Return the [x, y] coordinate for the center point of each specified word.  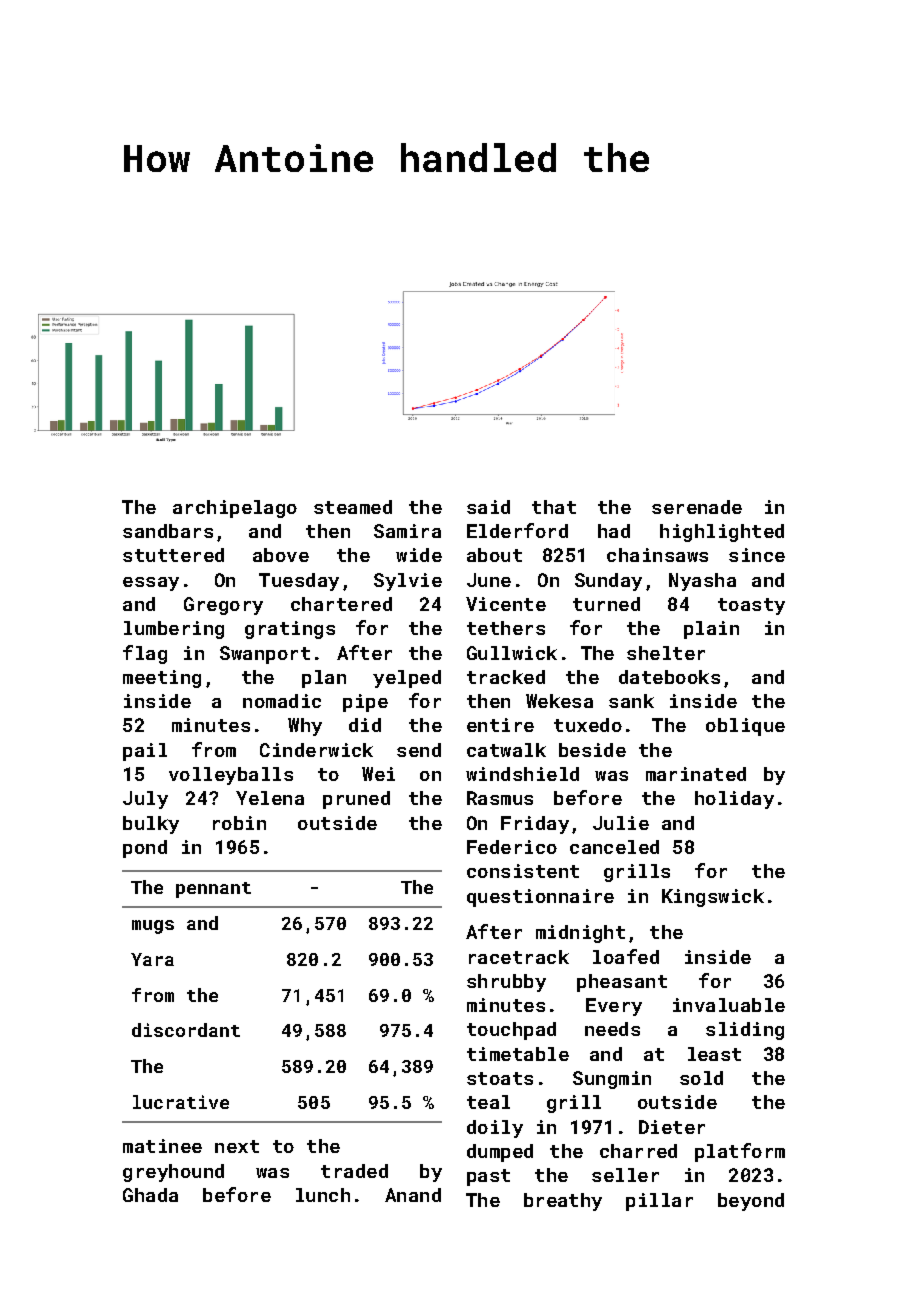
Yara [152, 959]
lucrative [181, 1102]
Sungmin [612, 1080]
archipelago [235, 509]
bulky [151, 825]
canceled [614, 847]
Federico [512, 847]
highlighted [722, 533]
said [488, 507]
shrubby [506, 983]
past [488, 1177]
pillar [659, 1202]
